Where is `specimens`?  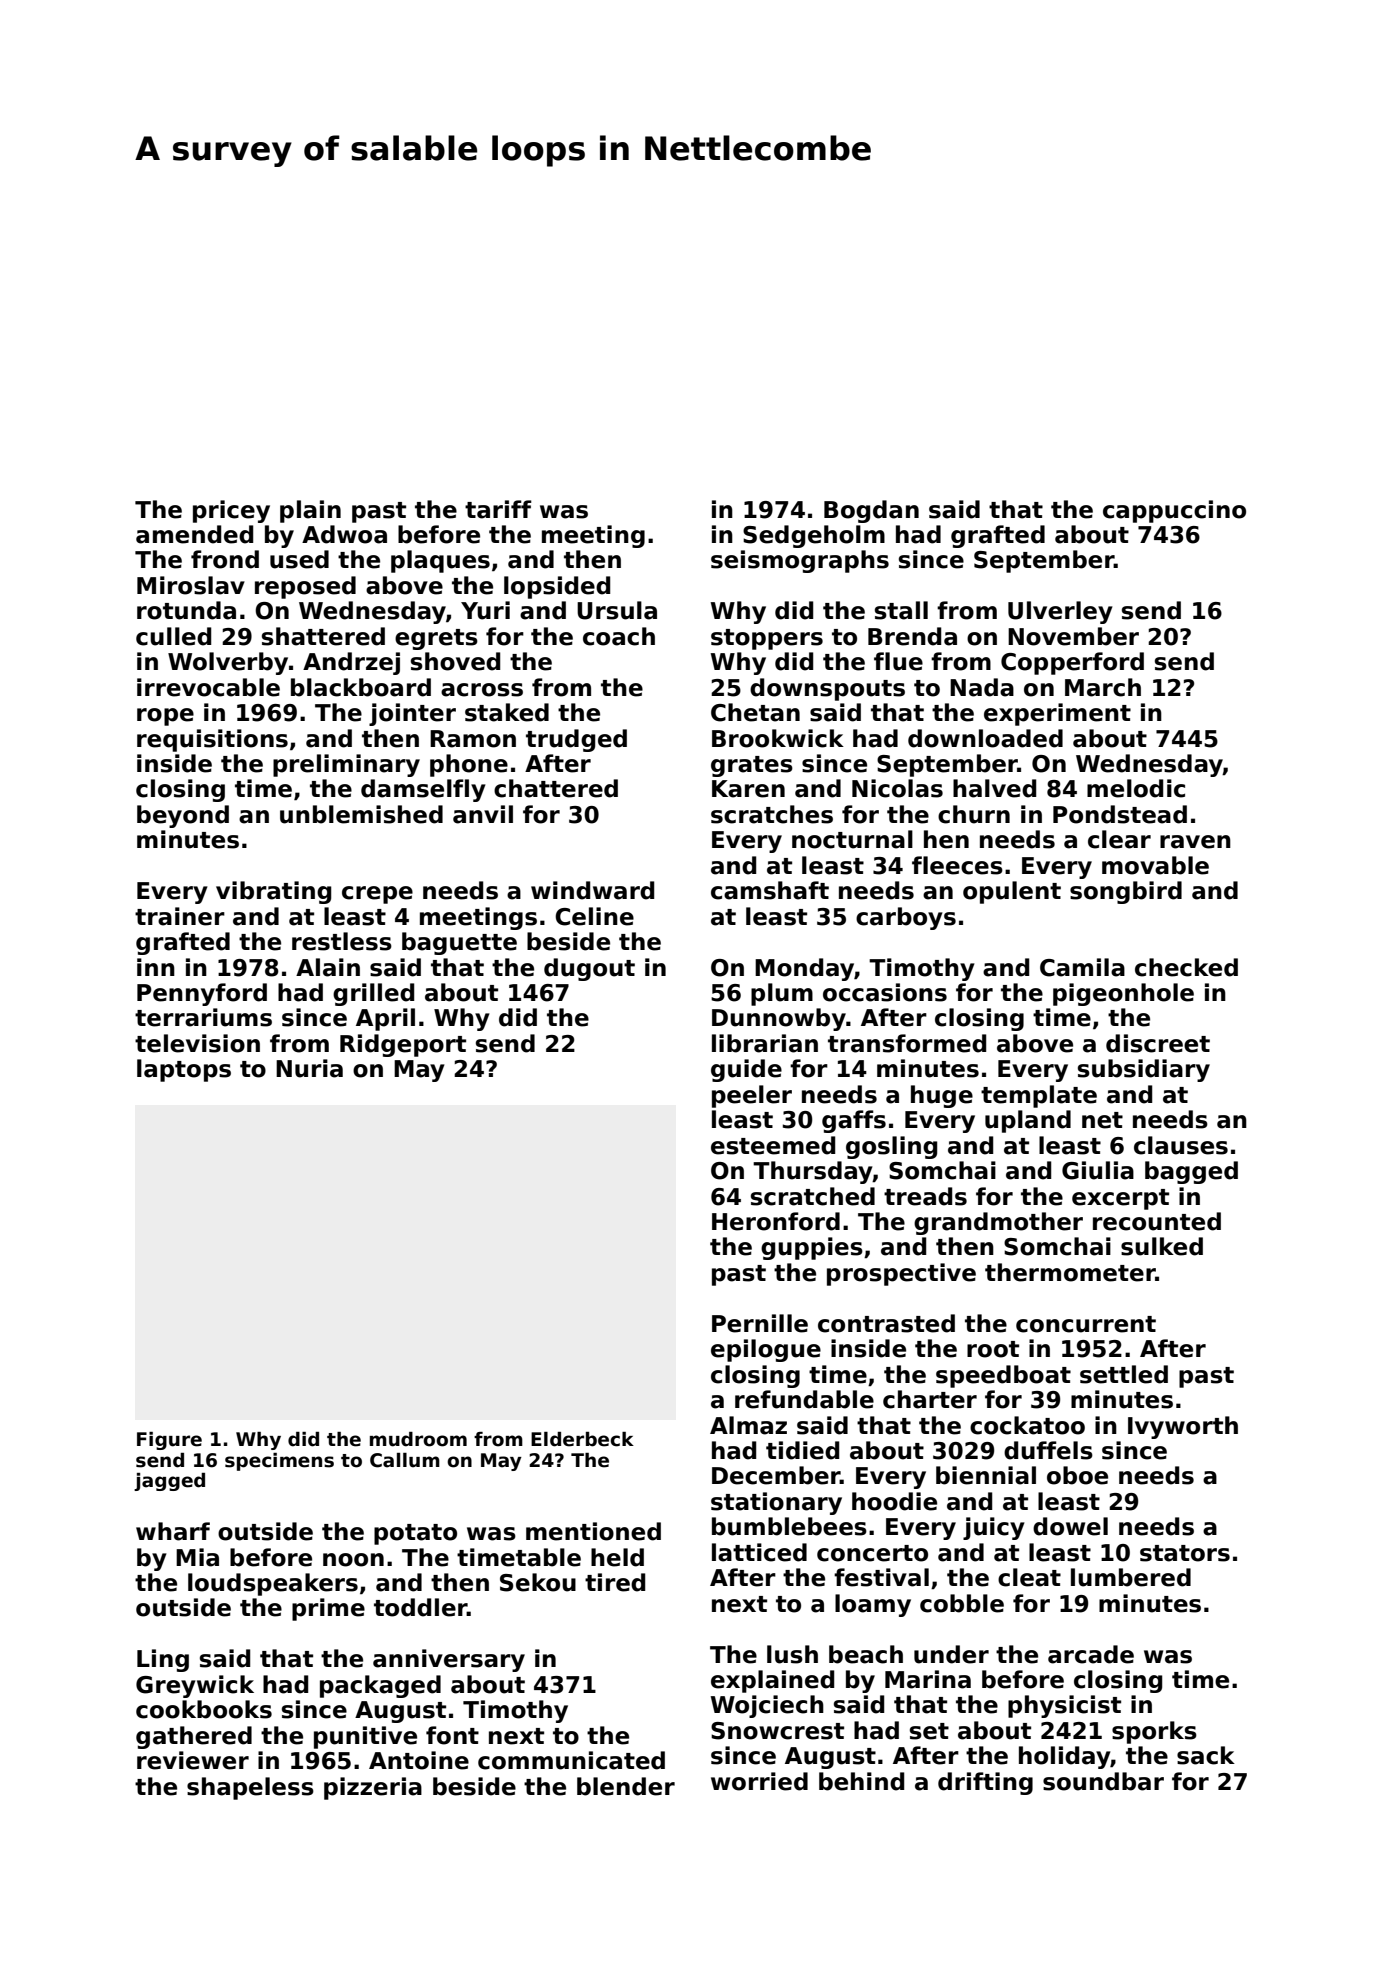
specimens is located at coordinates (279, 1462).
